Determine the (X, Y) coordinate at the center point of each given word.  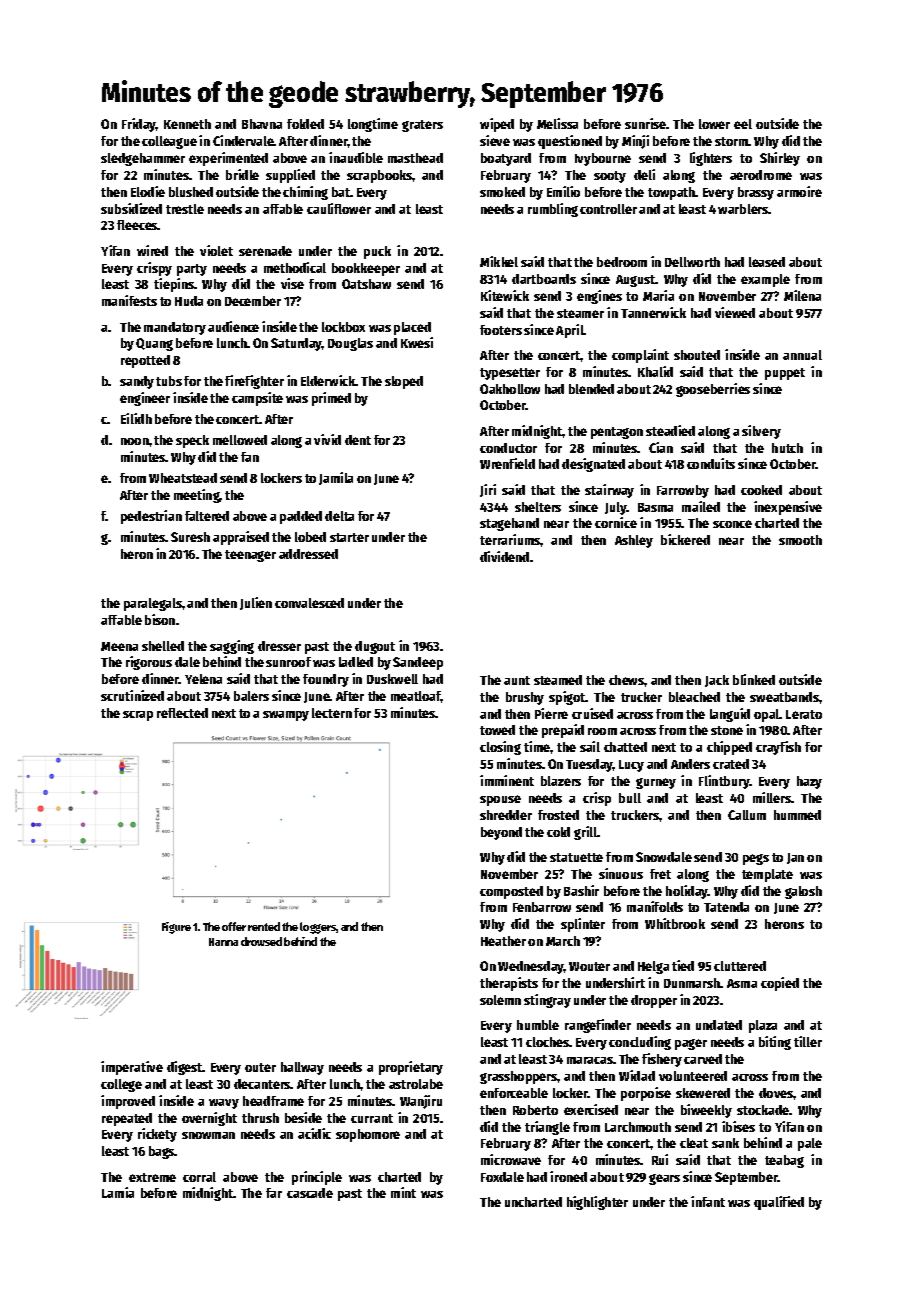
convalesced (309, 603)
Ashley (634, 541)
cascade (310, 1193)
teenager (250, 556)
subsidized (131, 208)
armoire (799, 191)
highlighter (597, 1203)
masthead (415, 158)
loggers (318, 928)
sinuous (621, 873)
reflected (182, 713)
